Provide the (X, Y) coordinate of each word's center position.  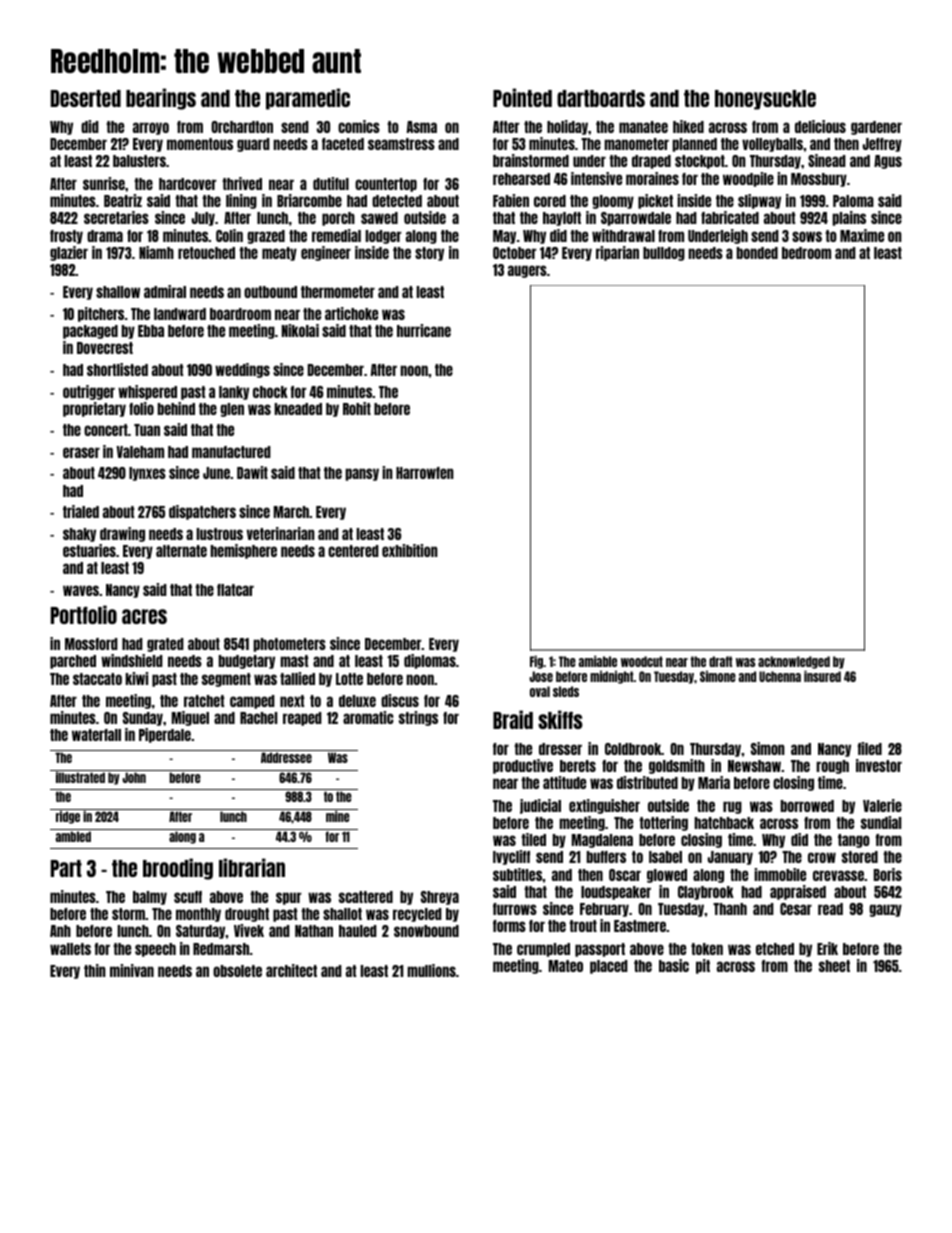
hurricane (424, 330)
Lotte (349, 679)
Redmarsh (221, 949)
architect (291, 970)
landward (180, 314)
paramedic (308, 99)
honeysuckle (765, 100)
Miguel (190, 718)
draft (720, 661)
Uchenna (780, 676)
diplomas (430, 661)
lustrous (219, 534)
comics (359, 126)
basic (674, 965)
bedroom (806, 253)
